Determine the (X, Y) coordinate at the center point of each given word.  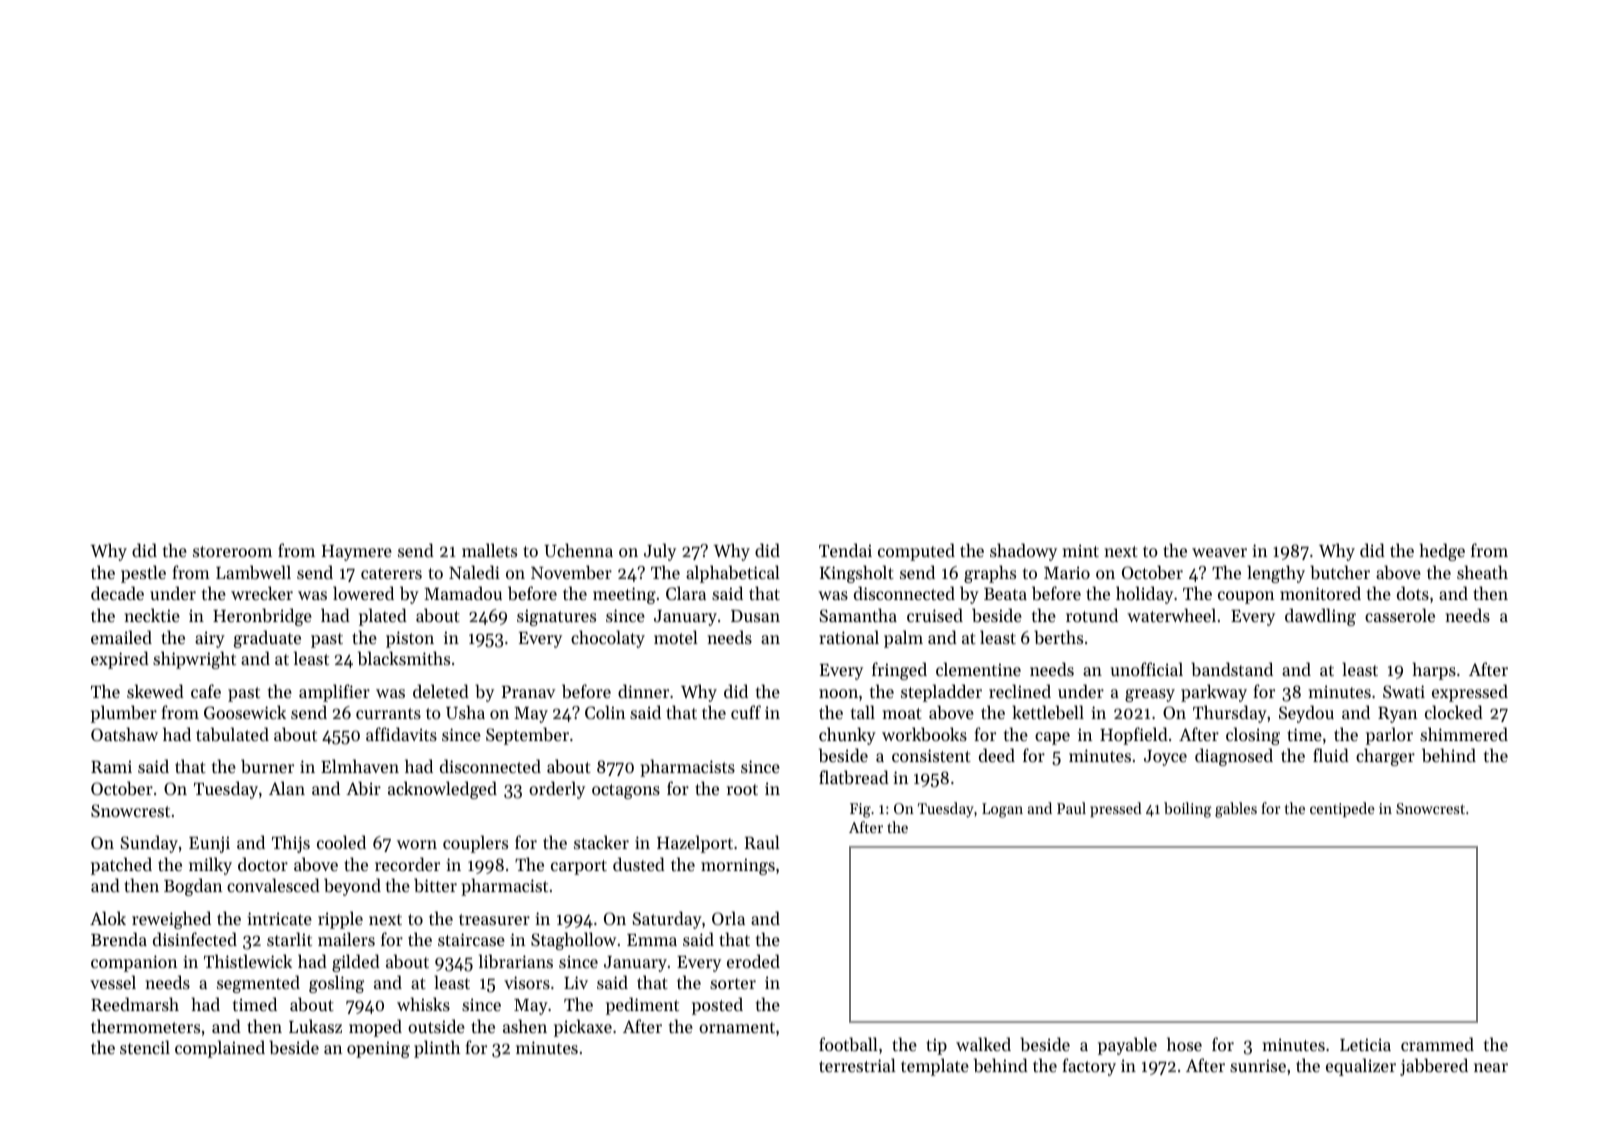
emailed (121, 637)
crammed (1437, 1044)
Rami (111, 766)
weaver (1219, 552)
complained (220, 1049)
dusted (639, 864)
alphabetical (733, 574)
